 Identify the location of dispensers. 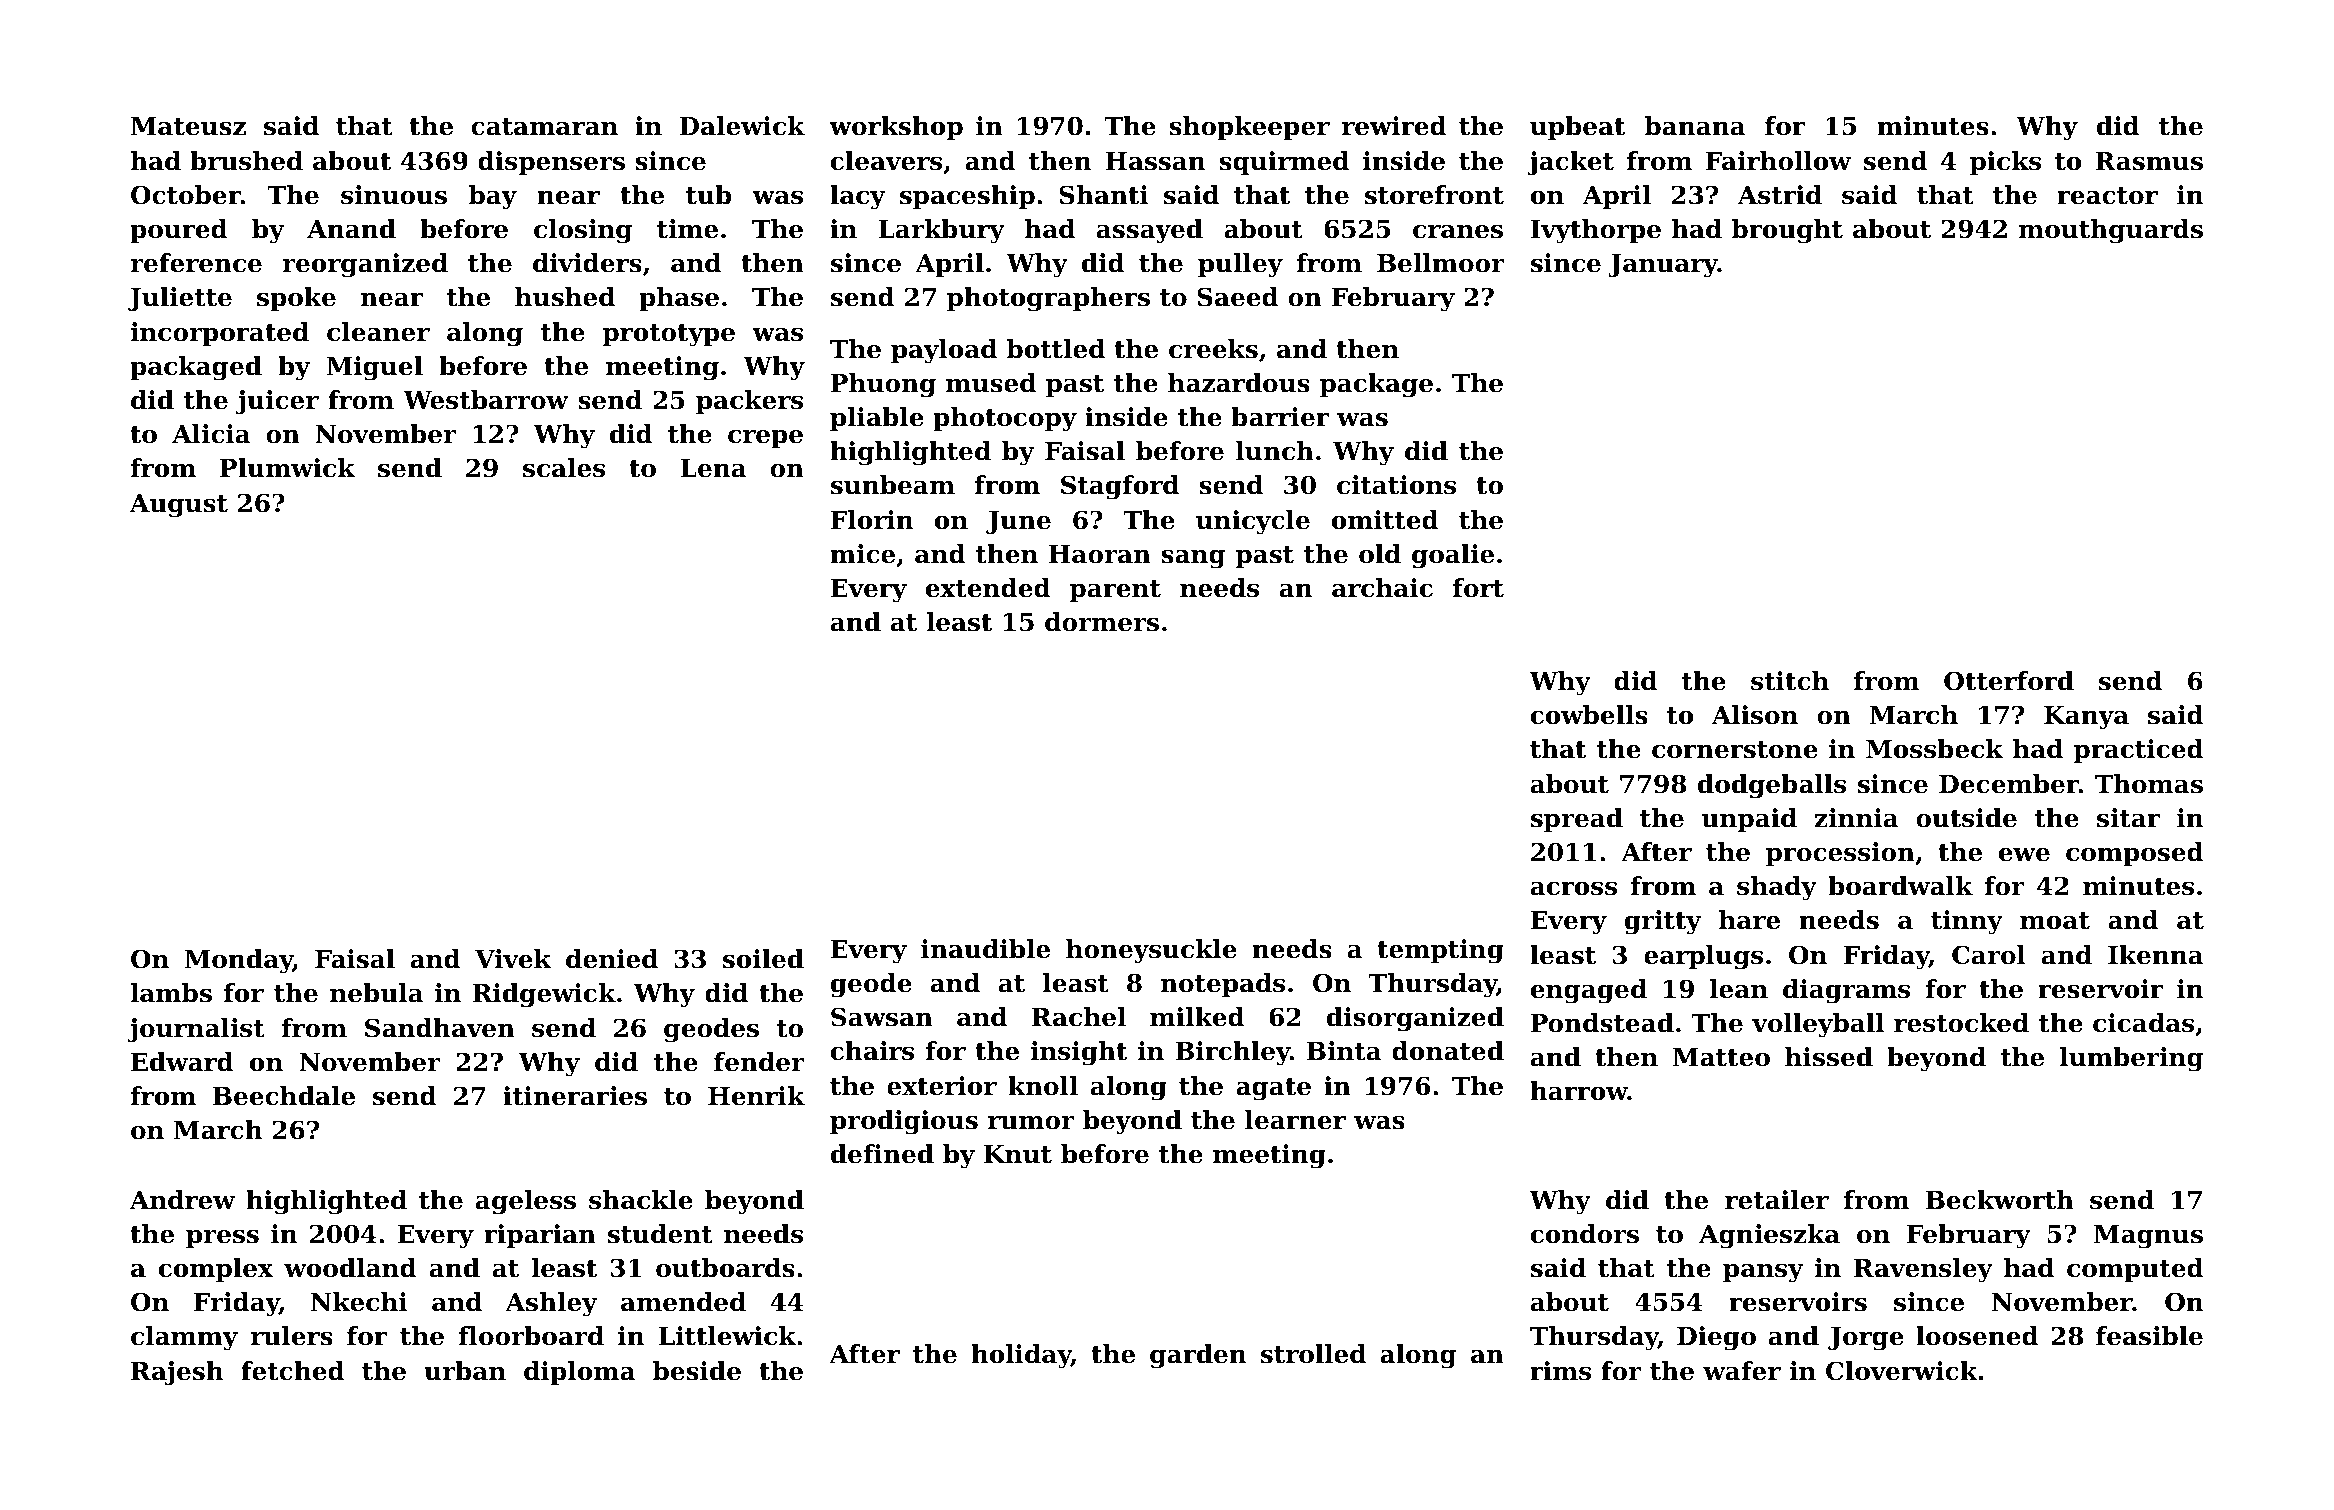
(551, 163).
